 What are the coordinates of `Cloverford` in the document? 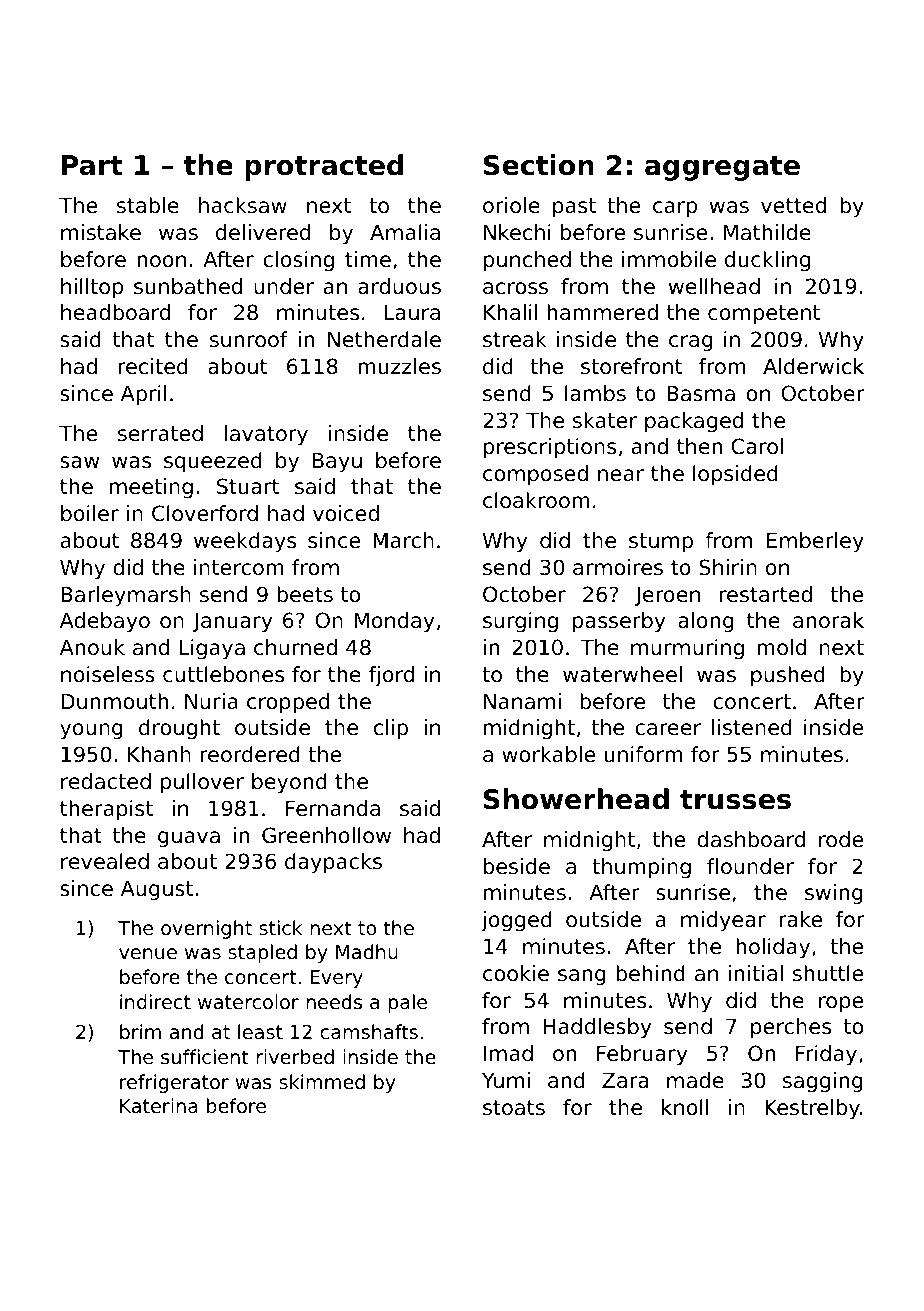 It's located at (205, 513).
